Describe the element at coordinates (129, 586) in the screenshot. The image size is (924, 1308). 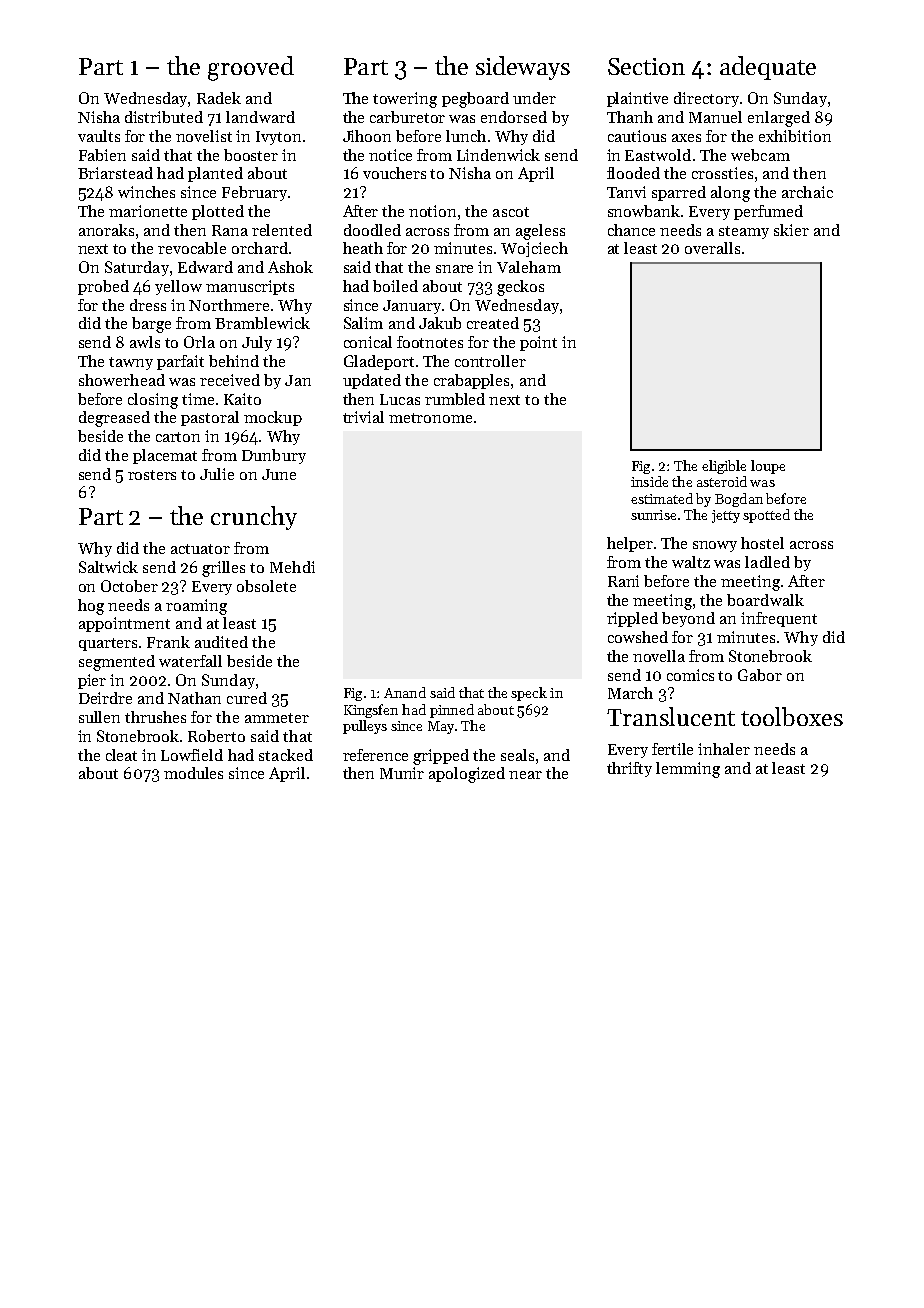
I see `October` at that location.
